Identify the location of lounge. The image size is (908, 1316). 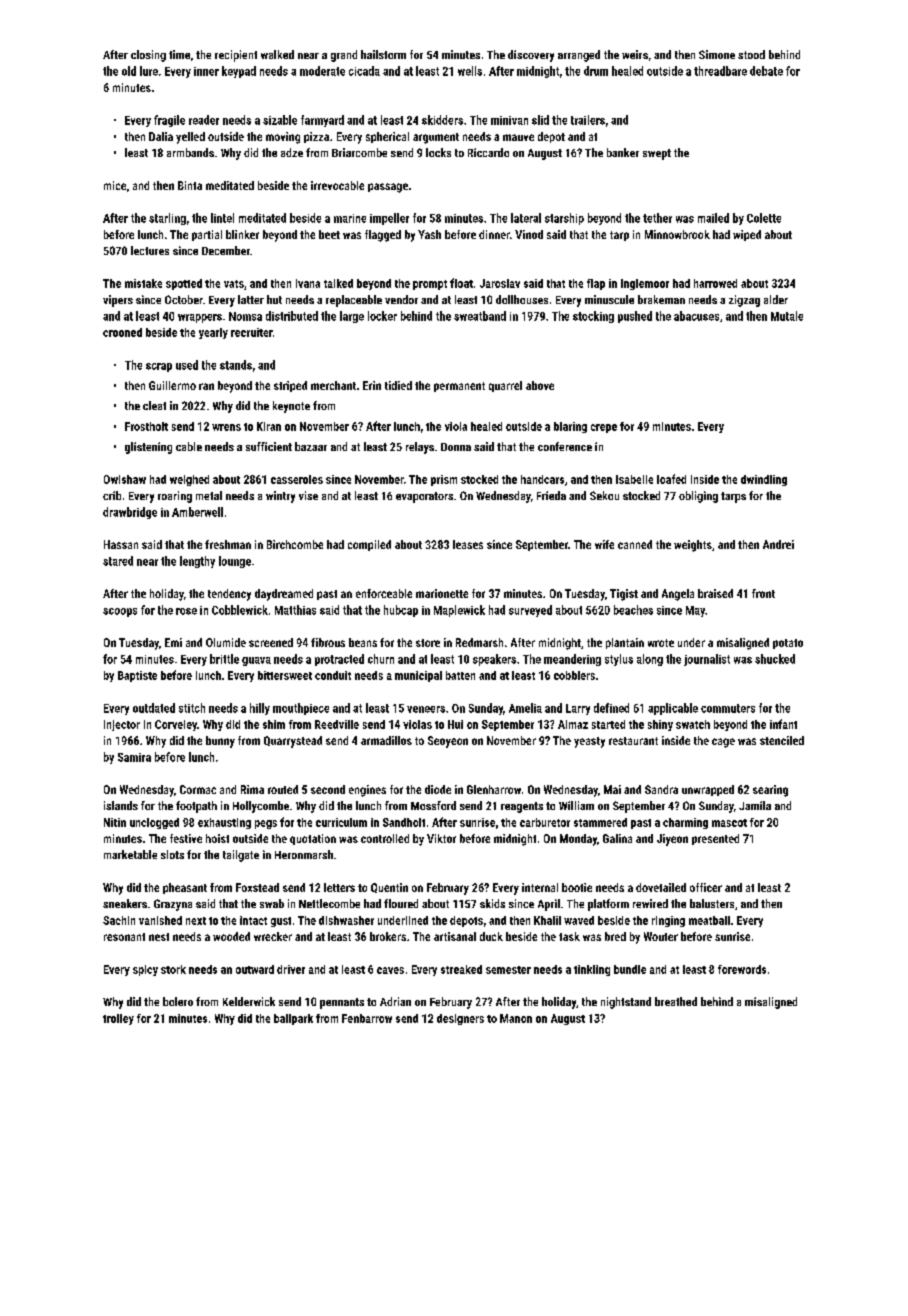
(235, 562).
